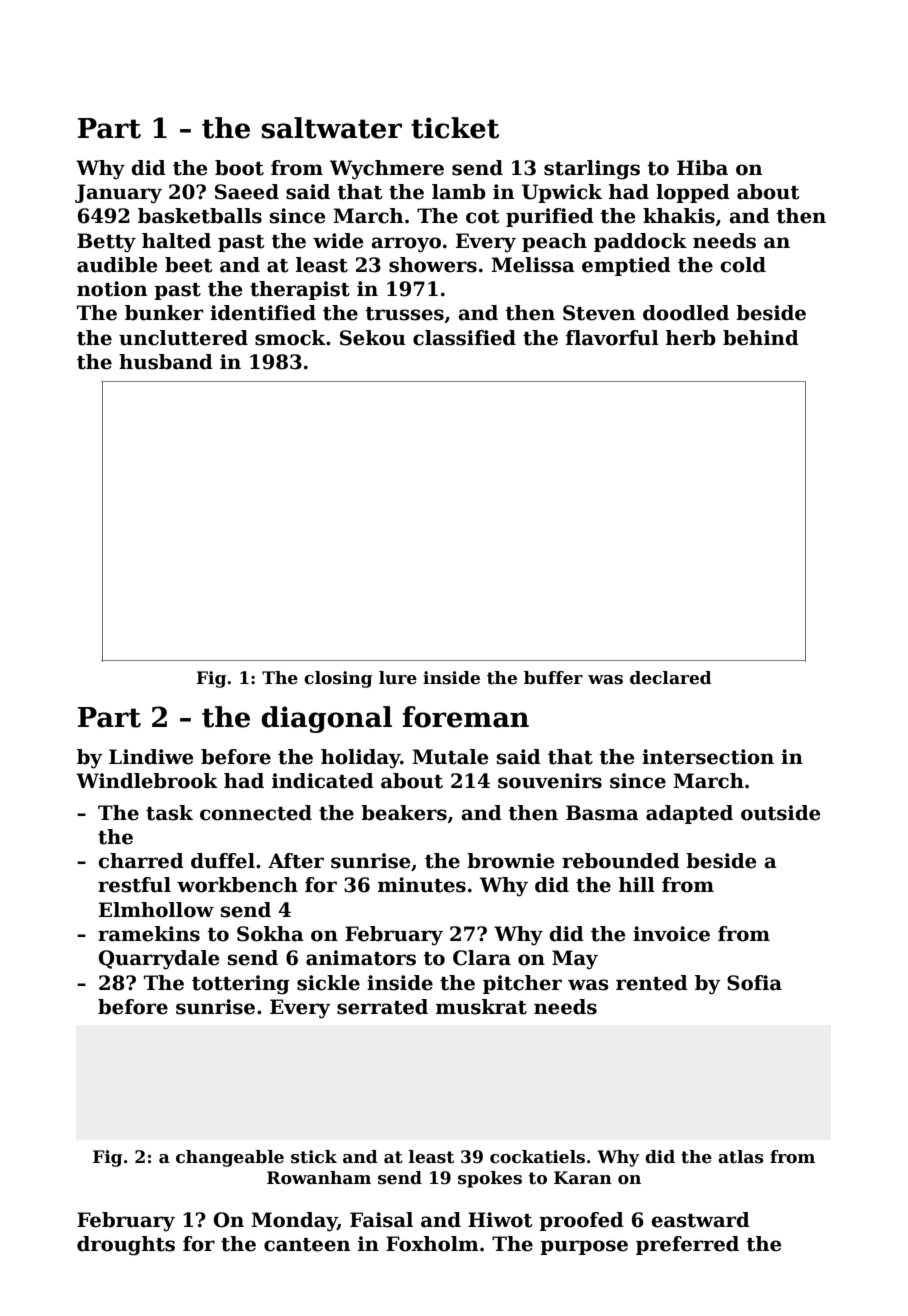 This screenshot has width=908, height=1316. I want to click on eastward, so click(700, 1220).
